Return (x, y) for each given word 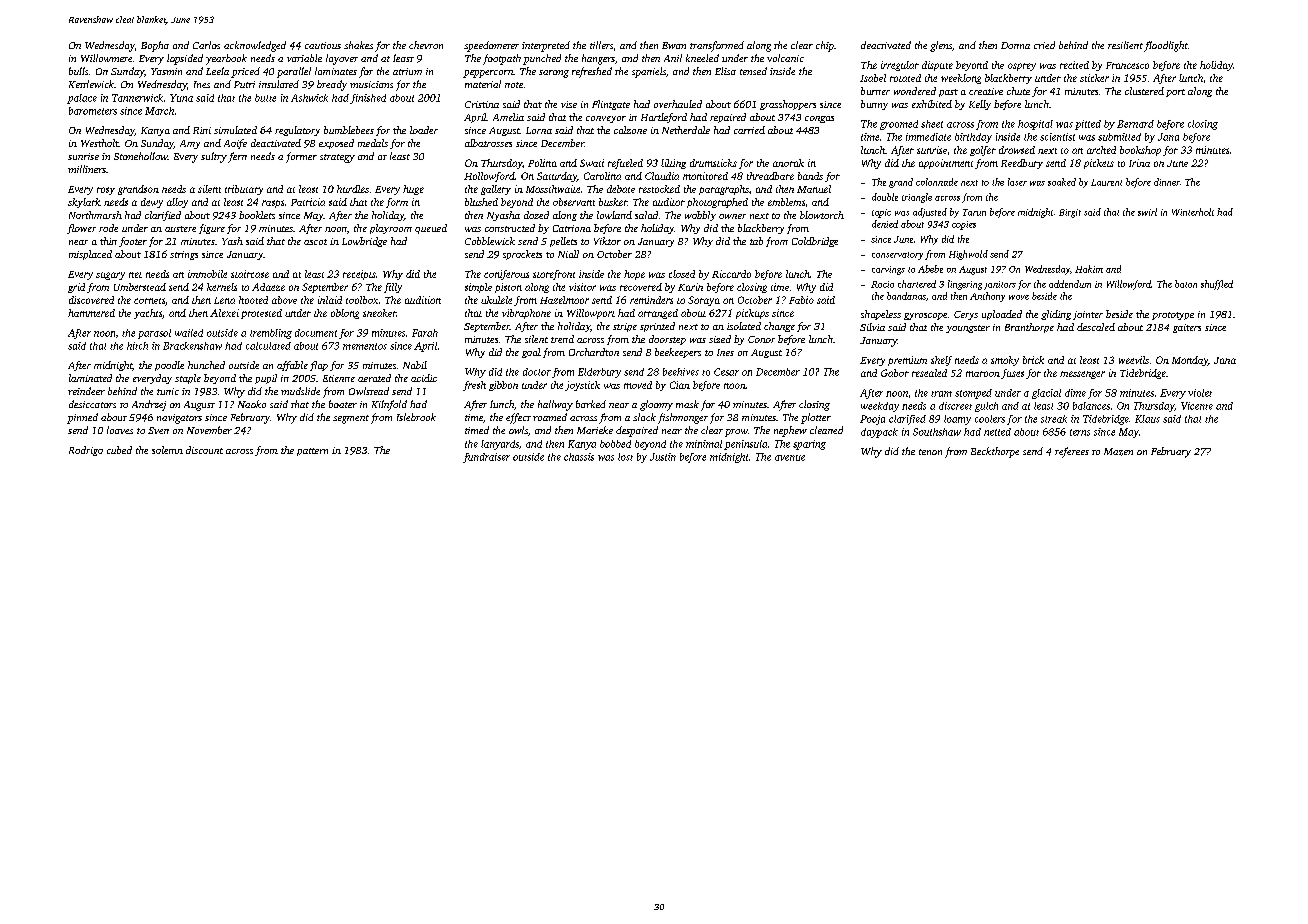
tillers (601, 45)
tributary (244, 190)
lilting (673, 164)
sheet (932, 124)
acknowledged (255, 46)
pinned (82, 418)
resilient (1125, 45)
